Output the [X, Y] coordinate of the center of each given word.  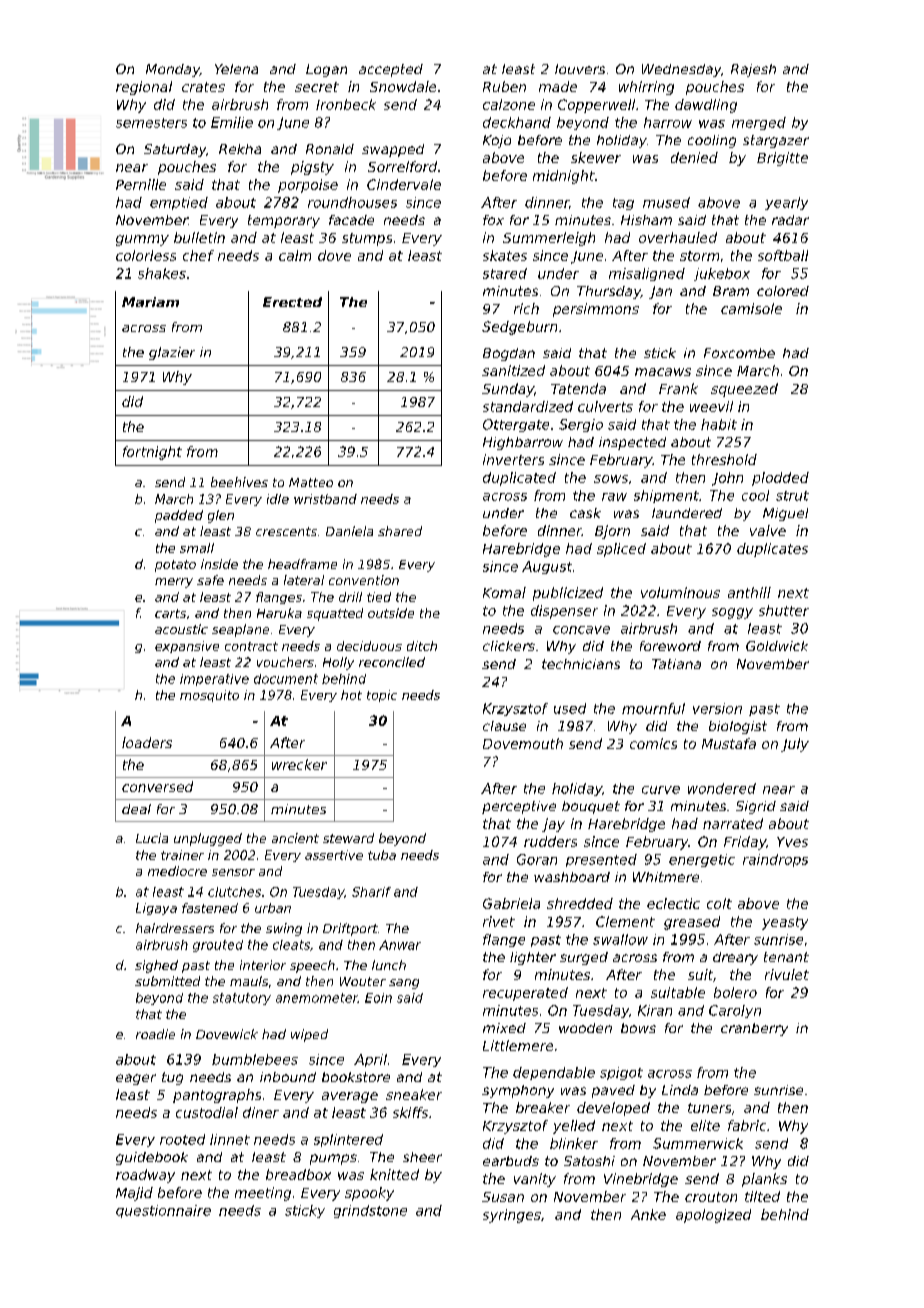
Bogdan [509, 354]
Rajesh [753, 70]
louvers [580, 69]
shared [400, 531]
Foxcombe [739, 353]
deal [136, 809]
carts [170, 613]
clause [504, 726]
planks [764, 1180]
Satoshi [589, 1161]
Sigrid [756, 807]
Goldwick [777, 646]
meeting [263, 1194]
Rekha [240, 149]
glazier [172, 353]
